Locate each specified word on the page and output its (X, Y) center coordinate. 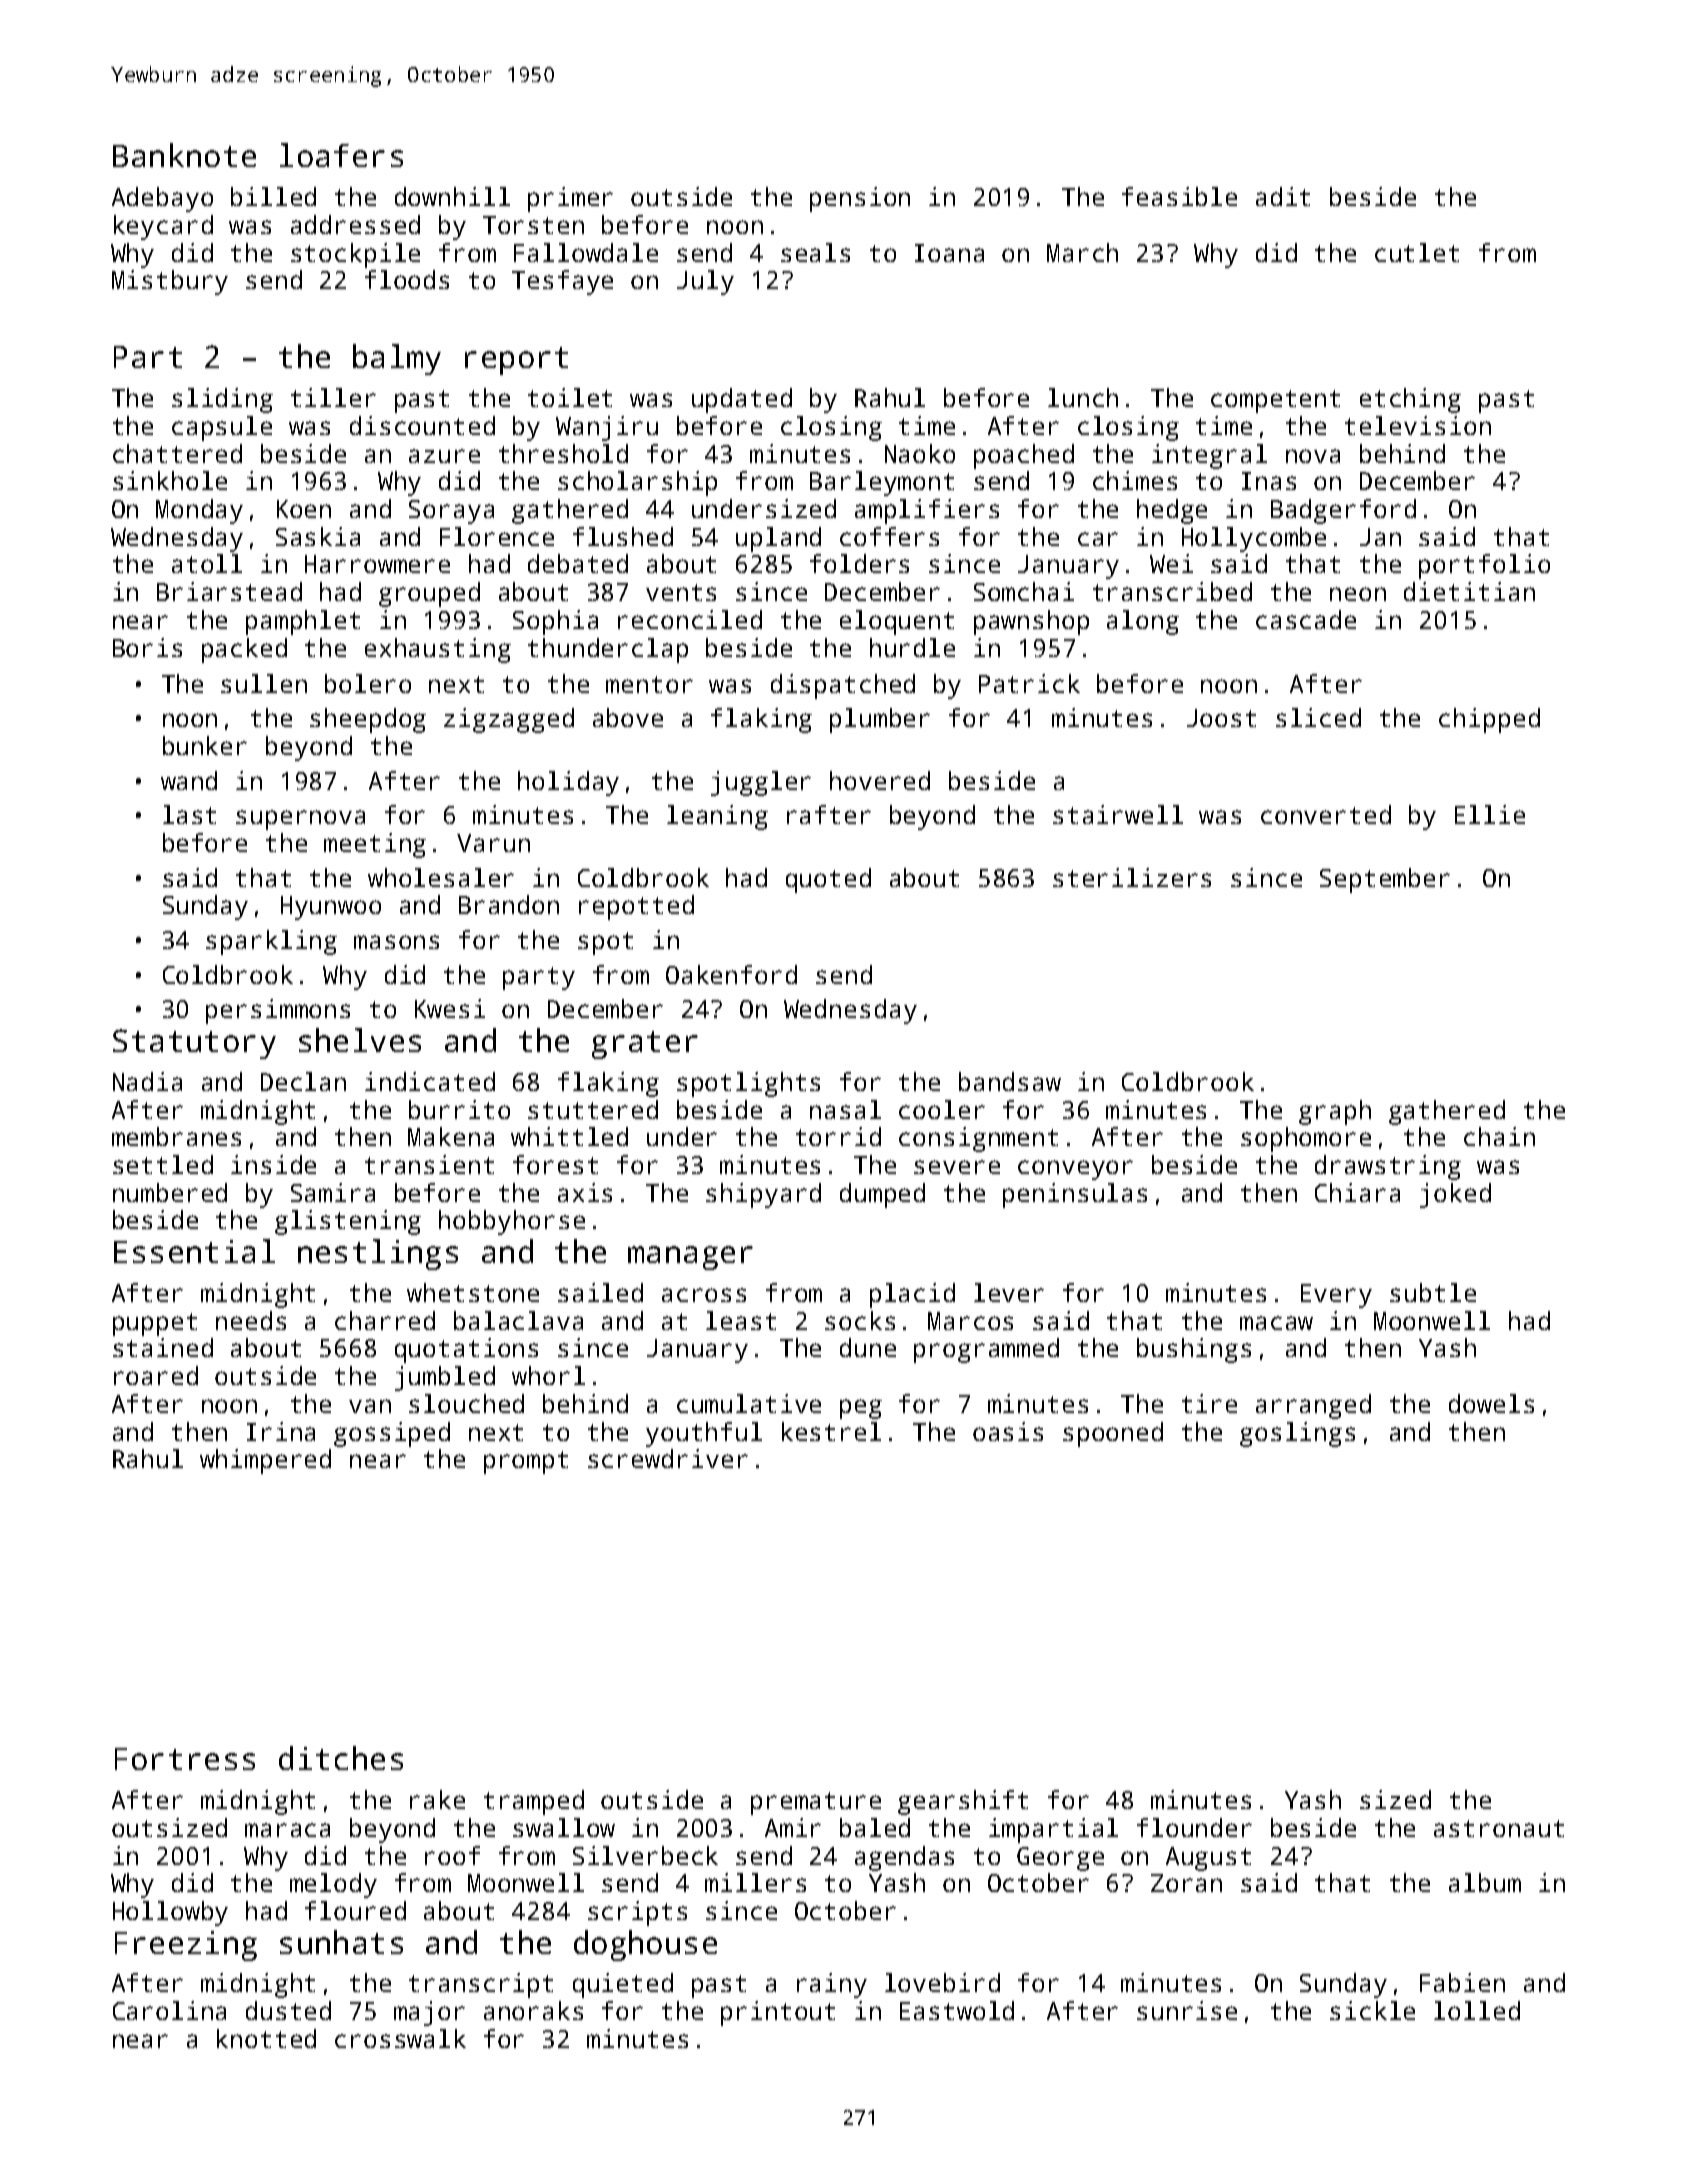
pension (860, 199)
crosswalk (400, 2038)
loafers (341, 155)
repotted (636, 907)
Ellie (1490, 814)
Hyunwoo (331, 908)
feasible (1179, 196)
